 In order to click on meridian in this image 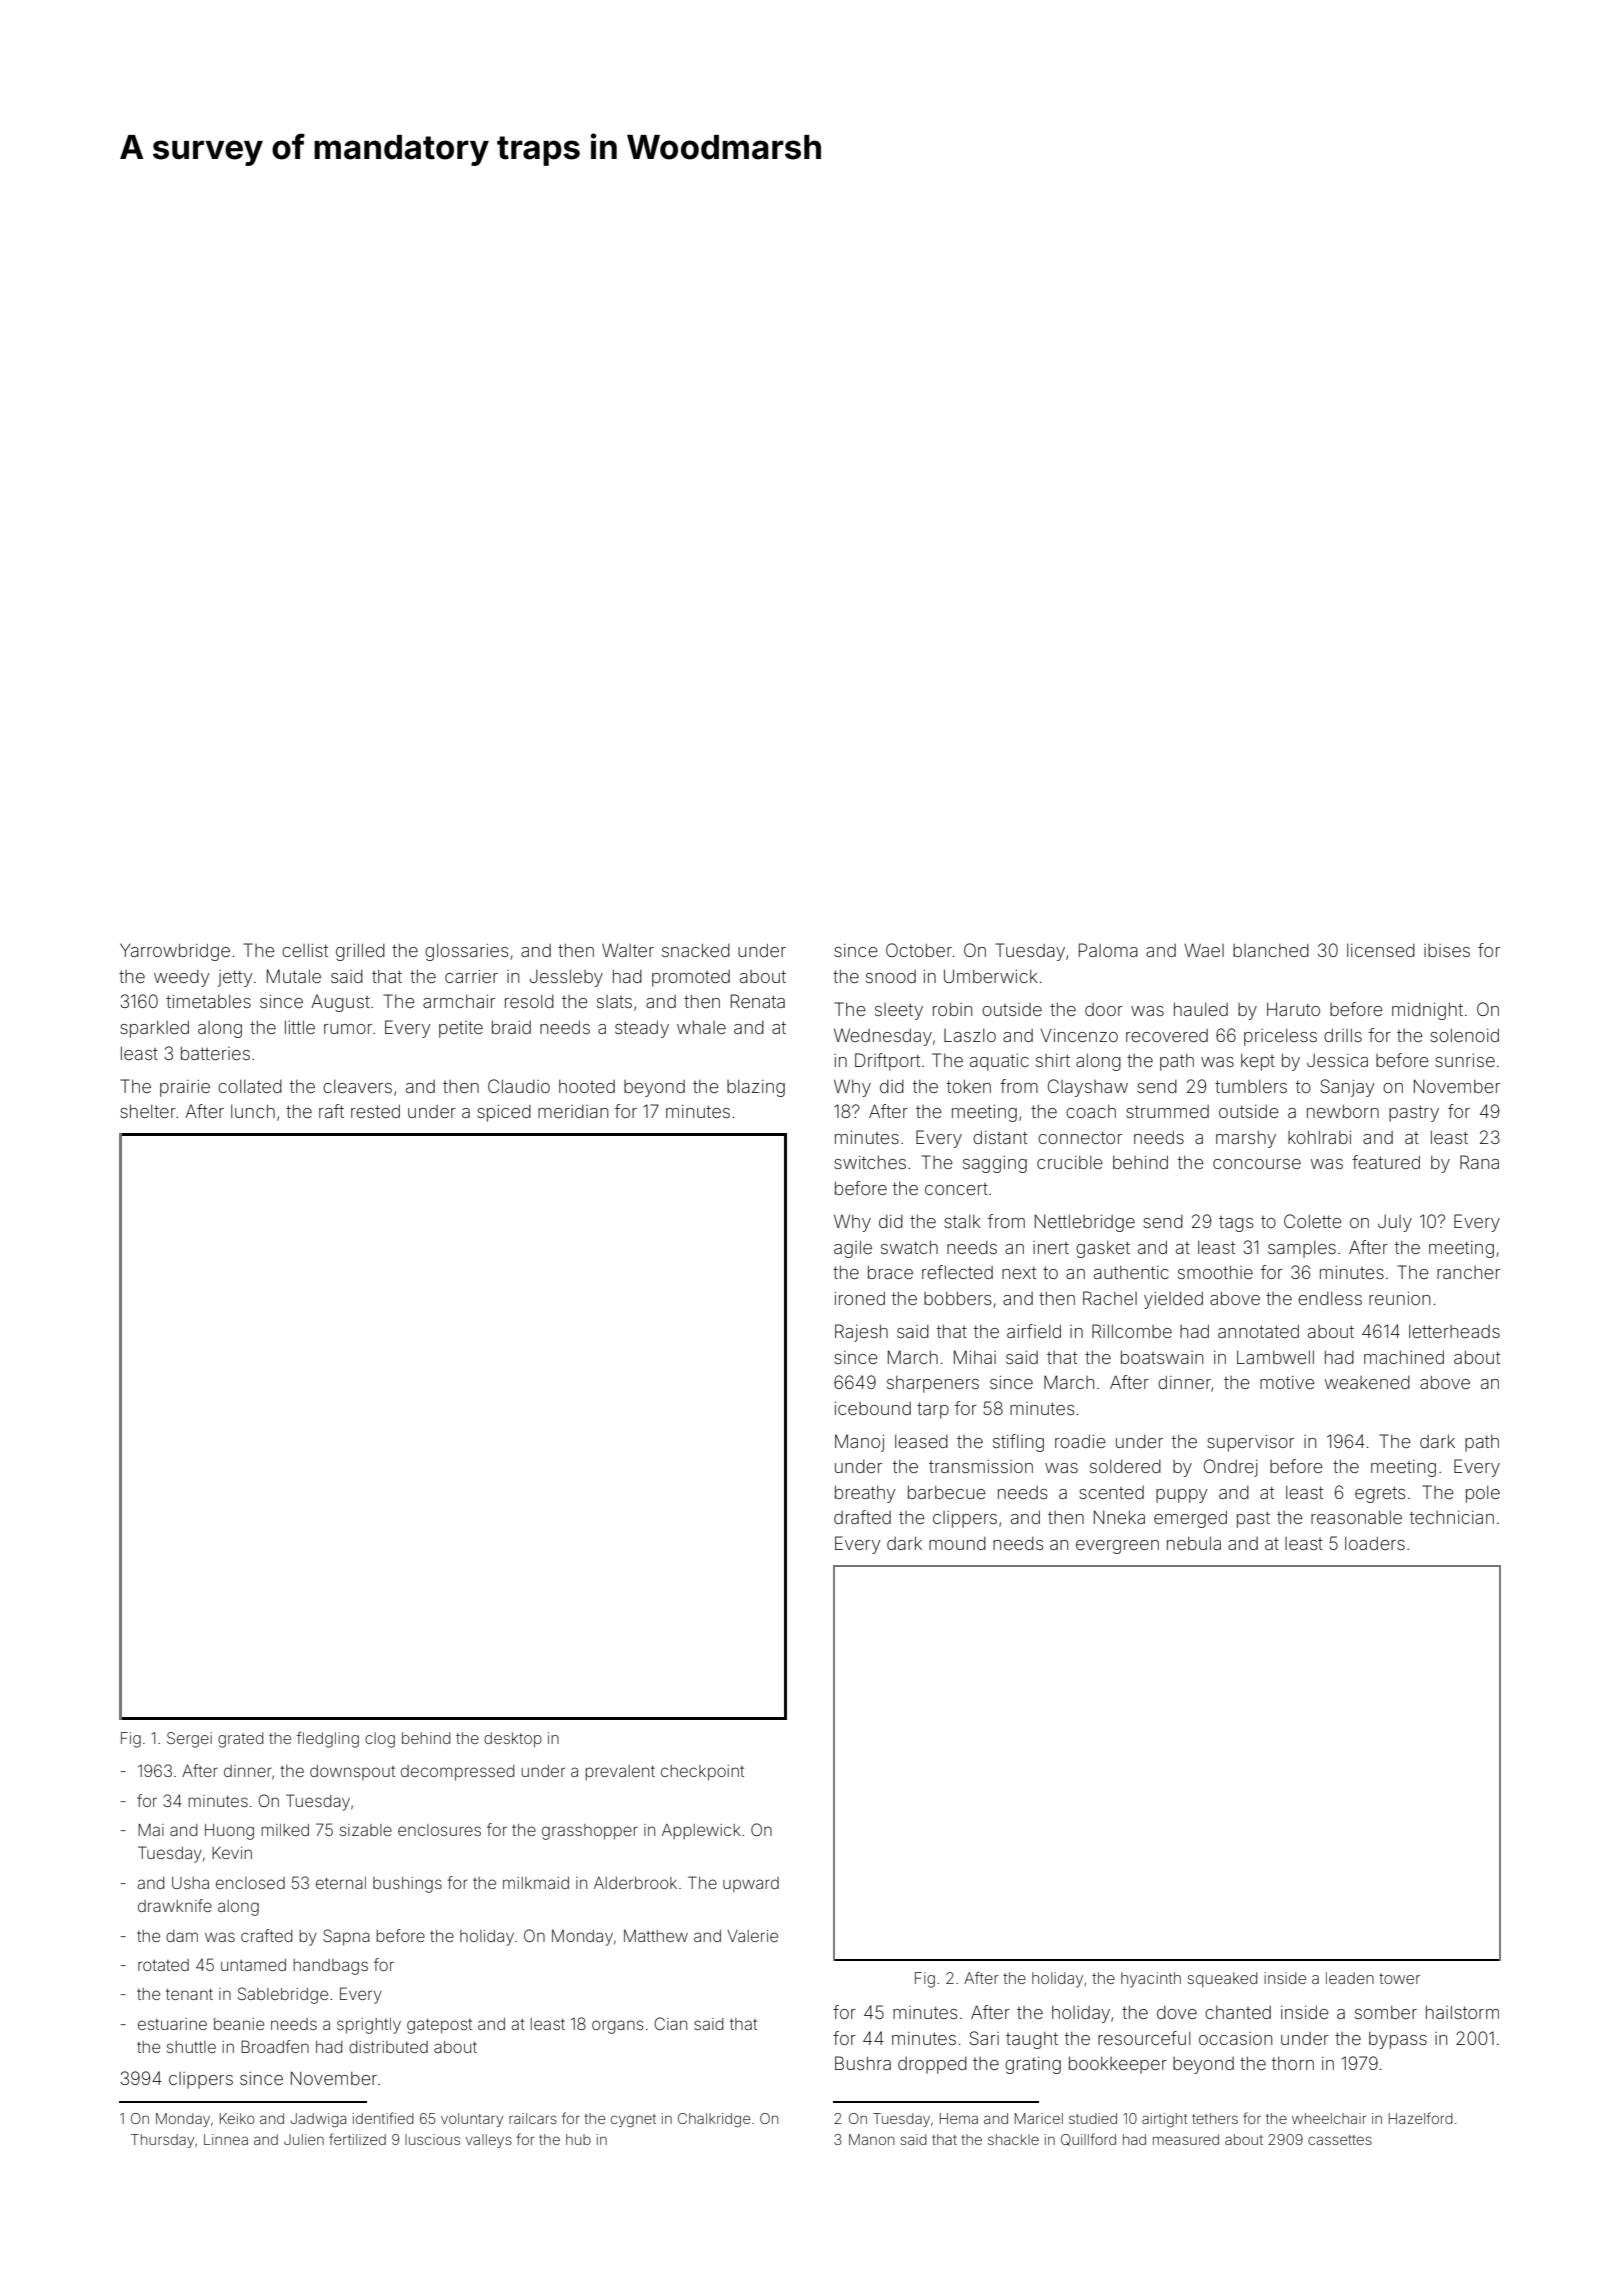, I will do `click(573, 1111)`.
